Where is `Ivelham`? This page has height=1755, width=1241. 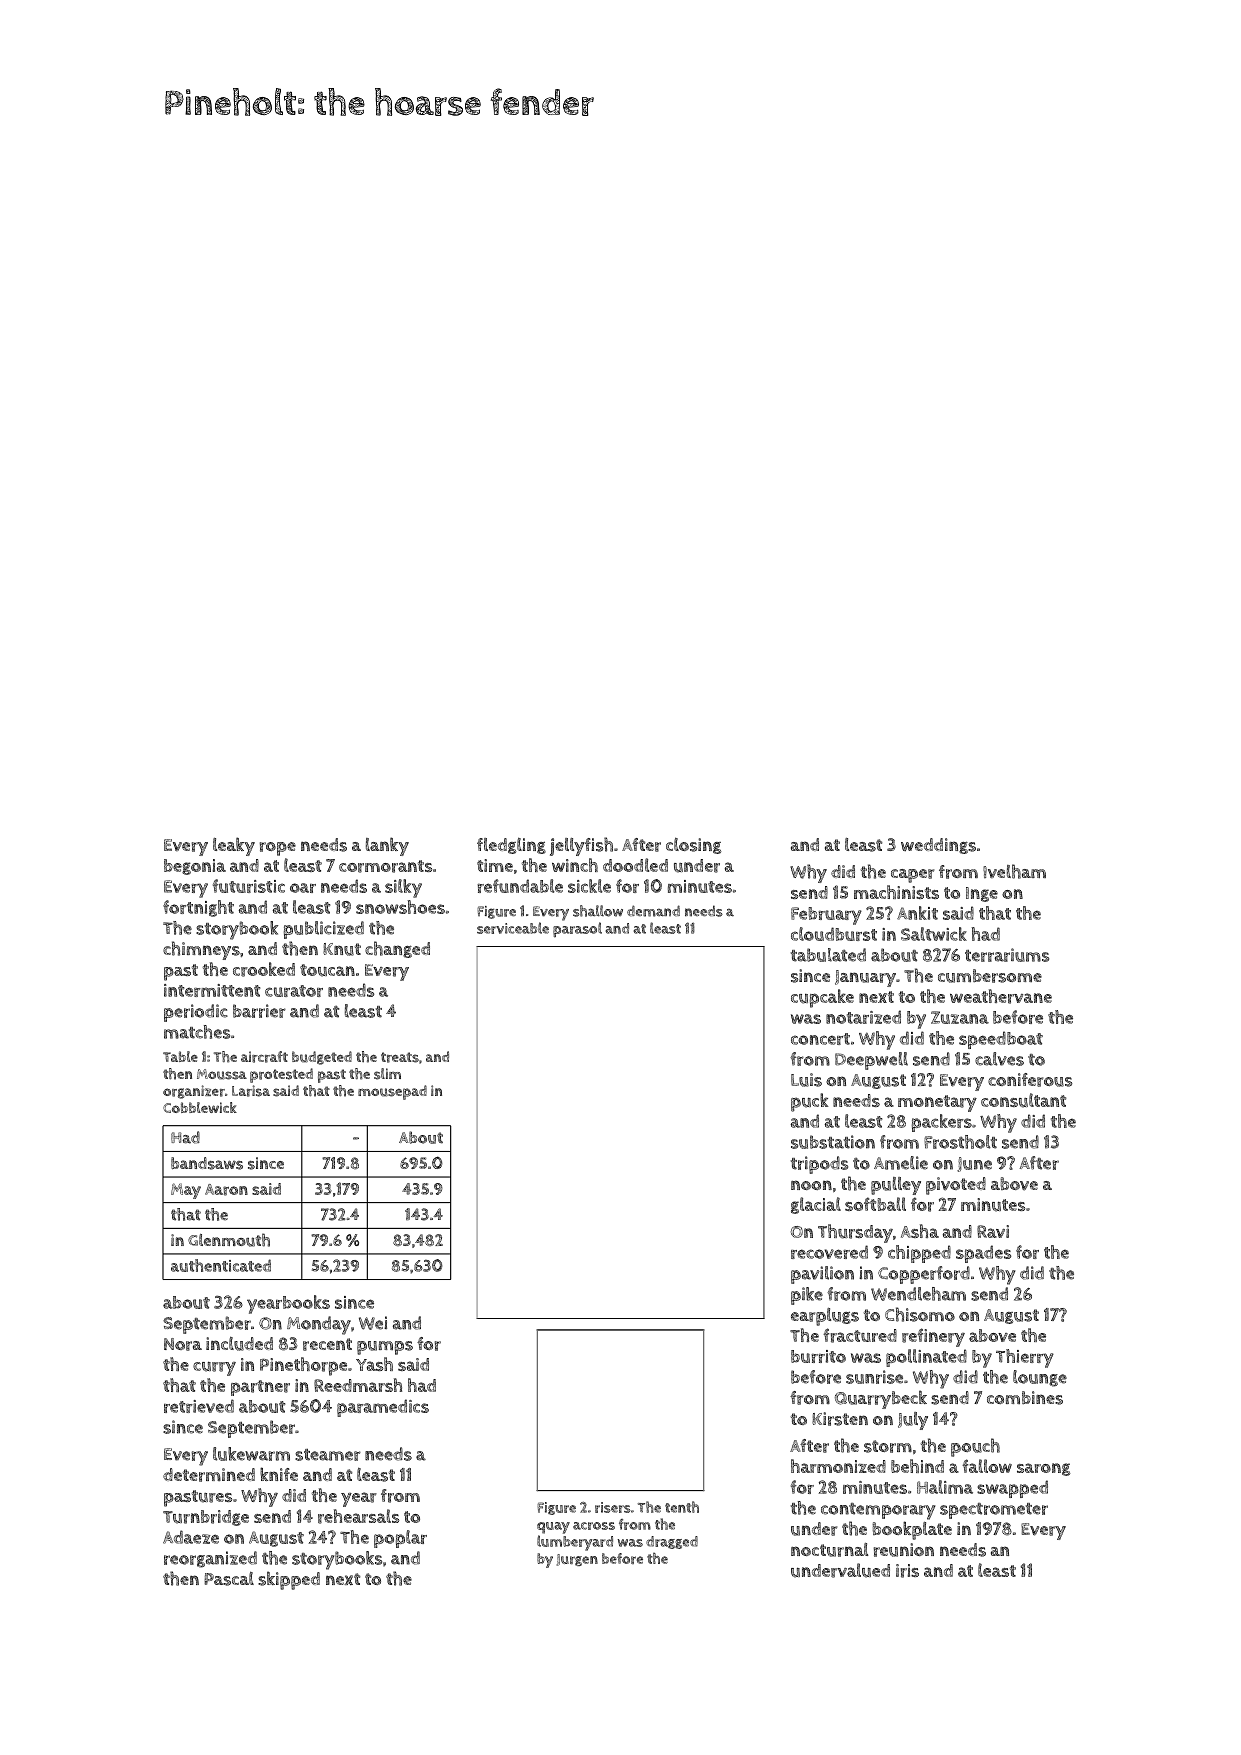 Ivelham is located at coordinates (1014, 871).
